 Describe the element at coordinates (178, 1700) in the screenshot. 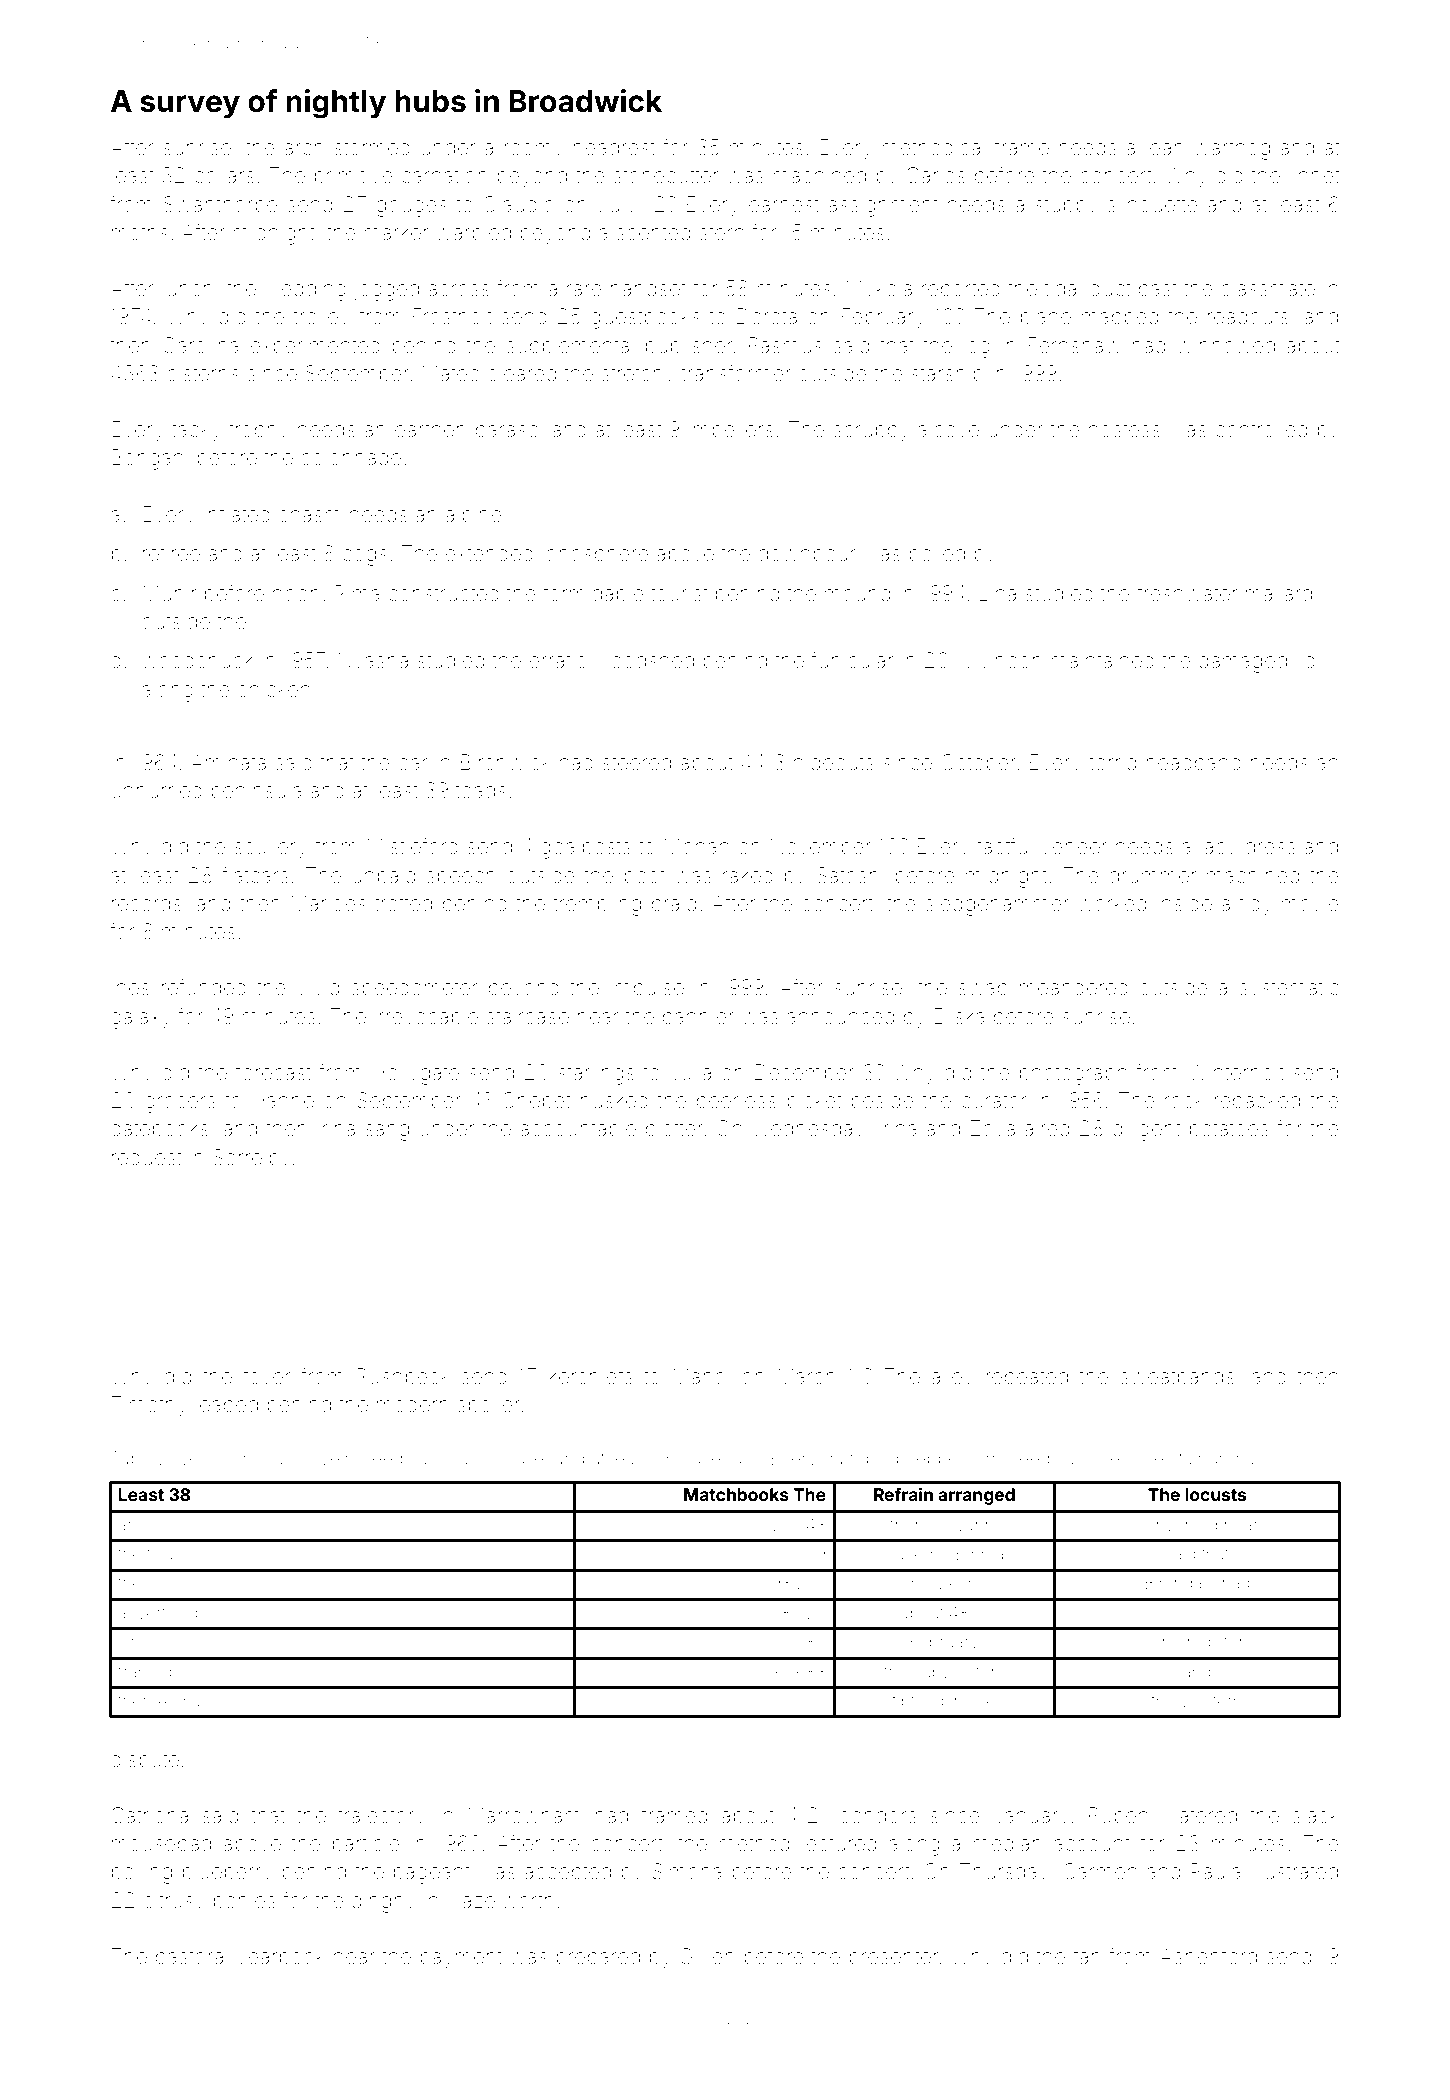

I see `Asma` at that location.
